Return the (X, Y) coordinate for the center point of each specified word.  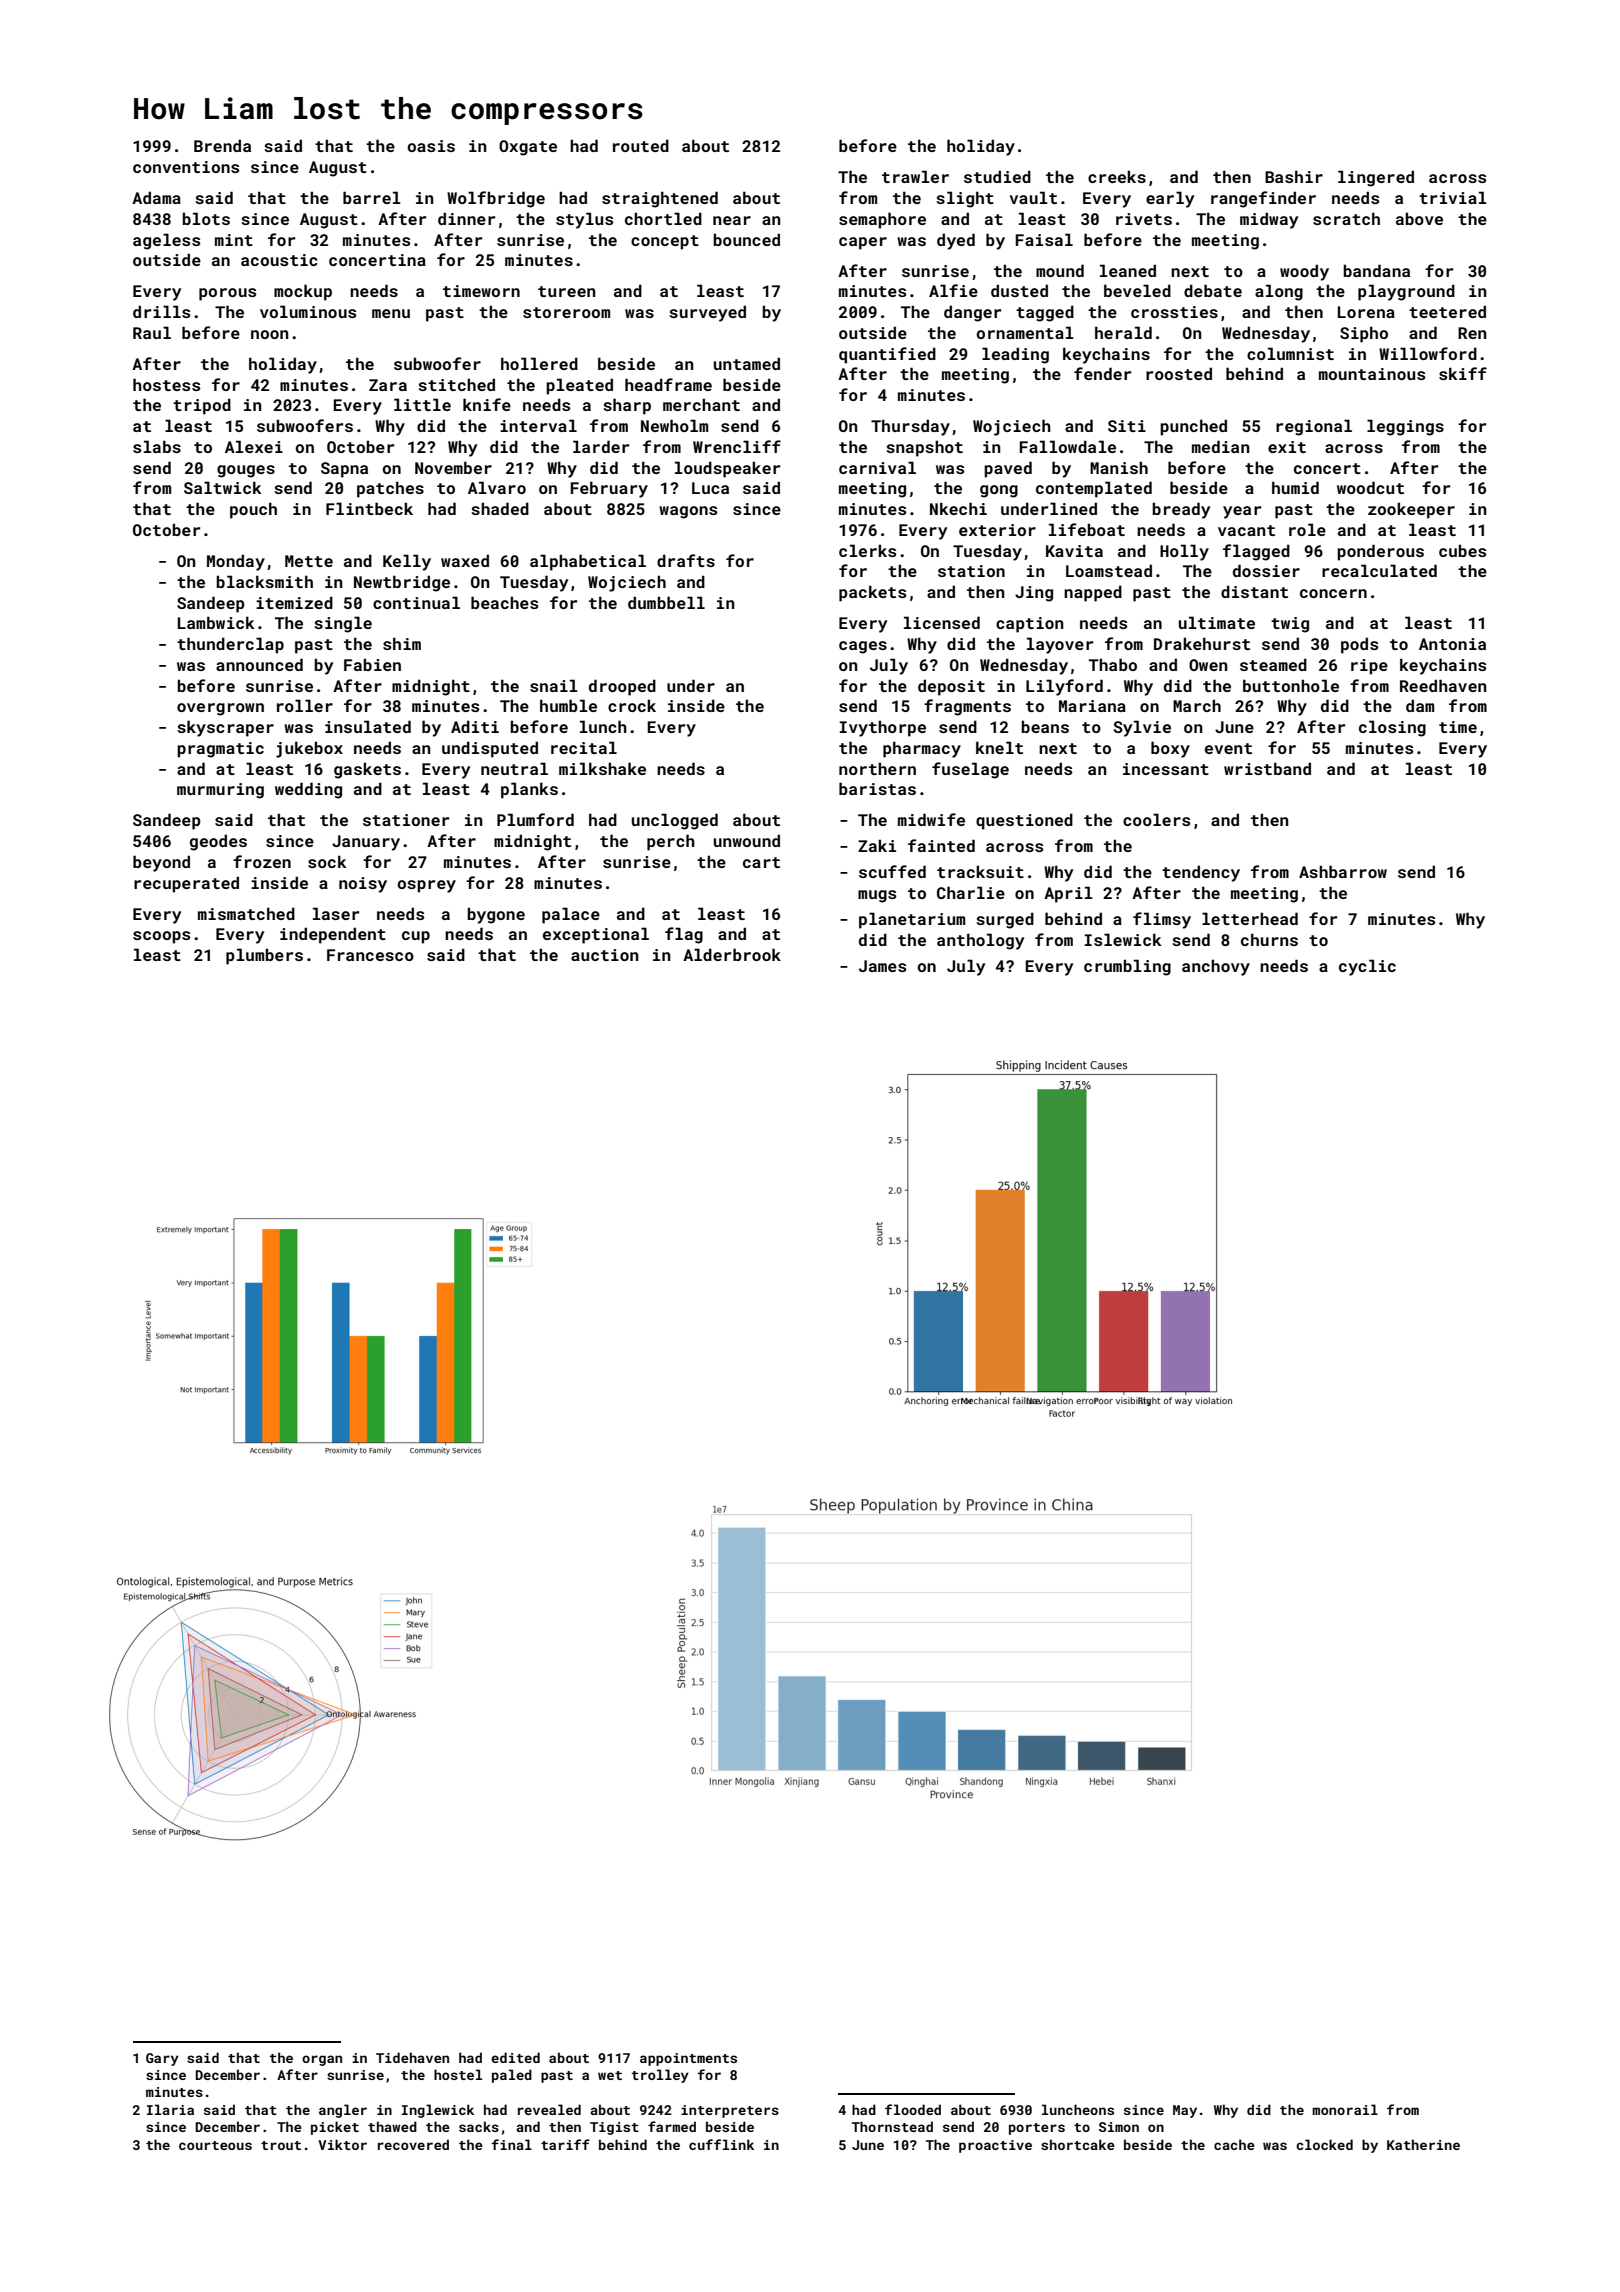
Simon (1119, 2127)
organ (322, 2060)
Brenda (222, 145)
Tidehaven (412, 2057)
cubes (1462, 550)
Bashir (1294, 176)
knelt (999, 747)
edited (515, 2057)
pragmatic (220, 750)
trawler (915, 176)
